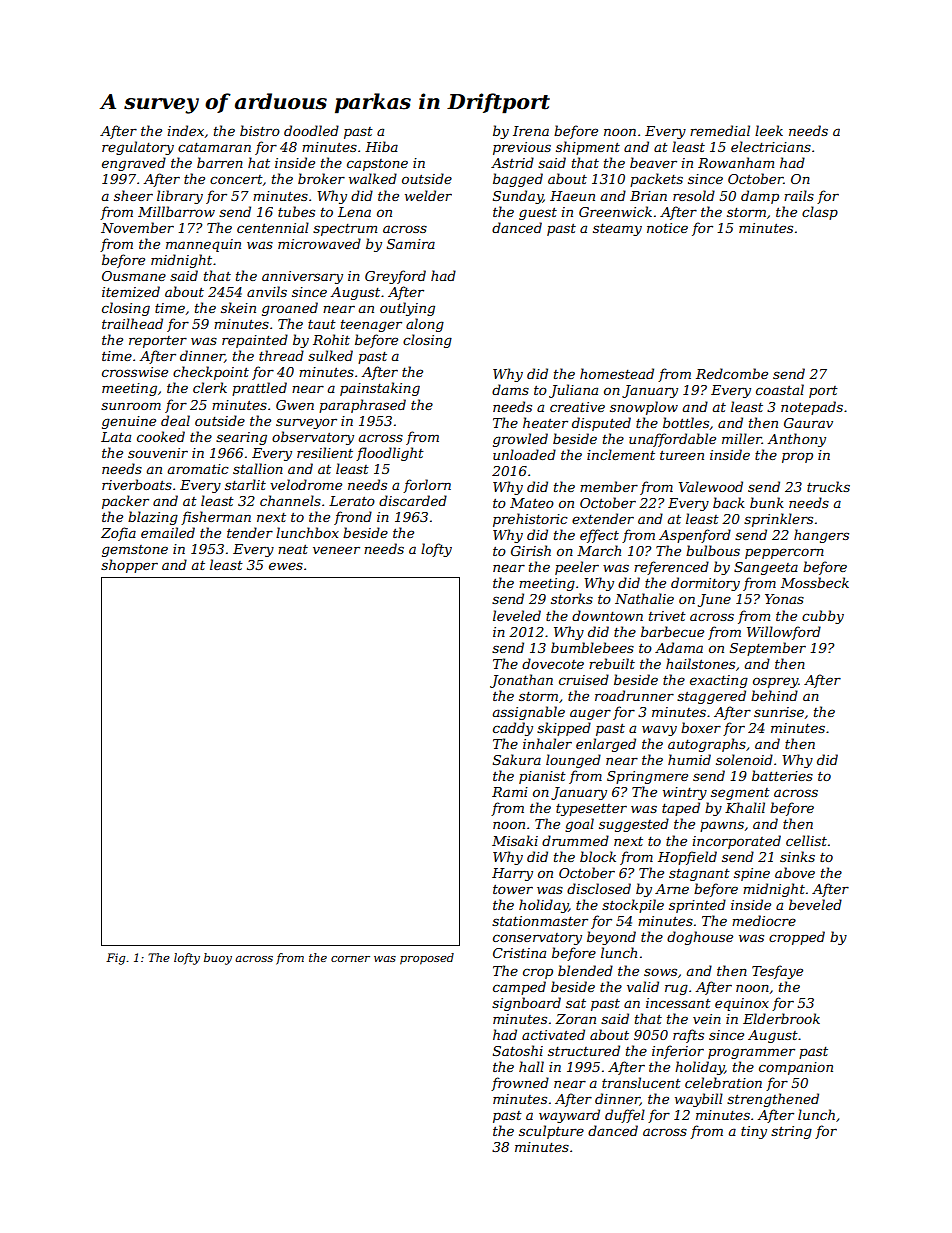 Image resolution: width=952 pixels, height=1233 pixels. I want to click on Sakura, so click(517, 759).
